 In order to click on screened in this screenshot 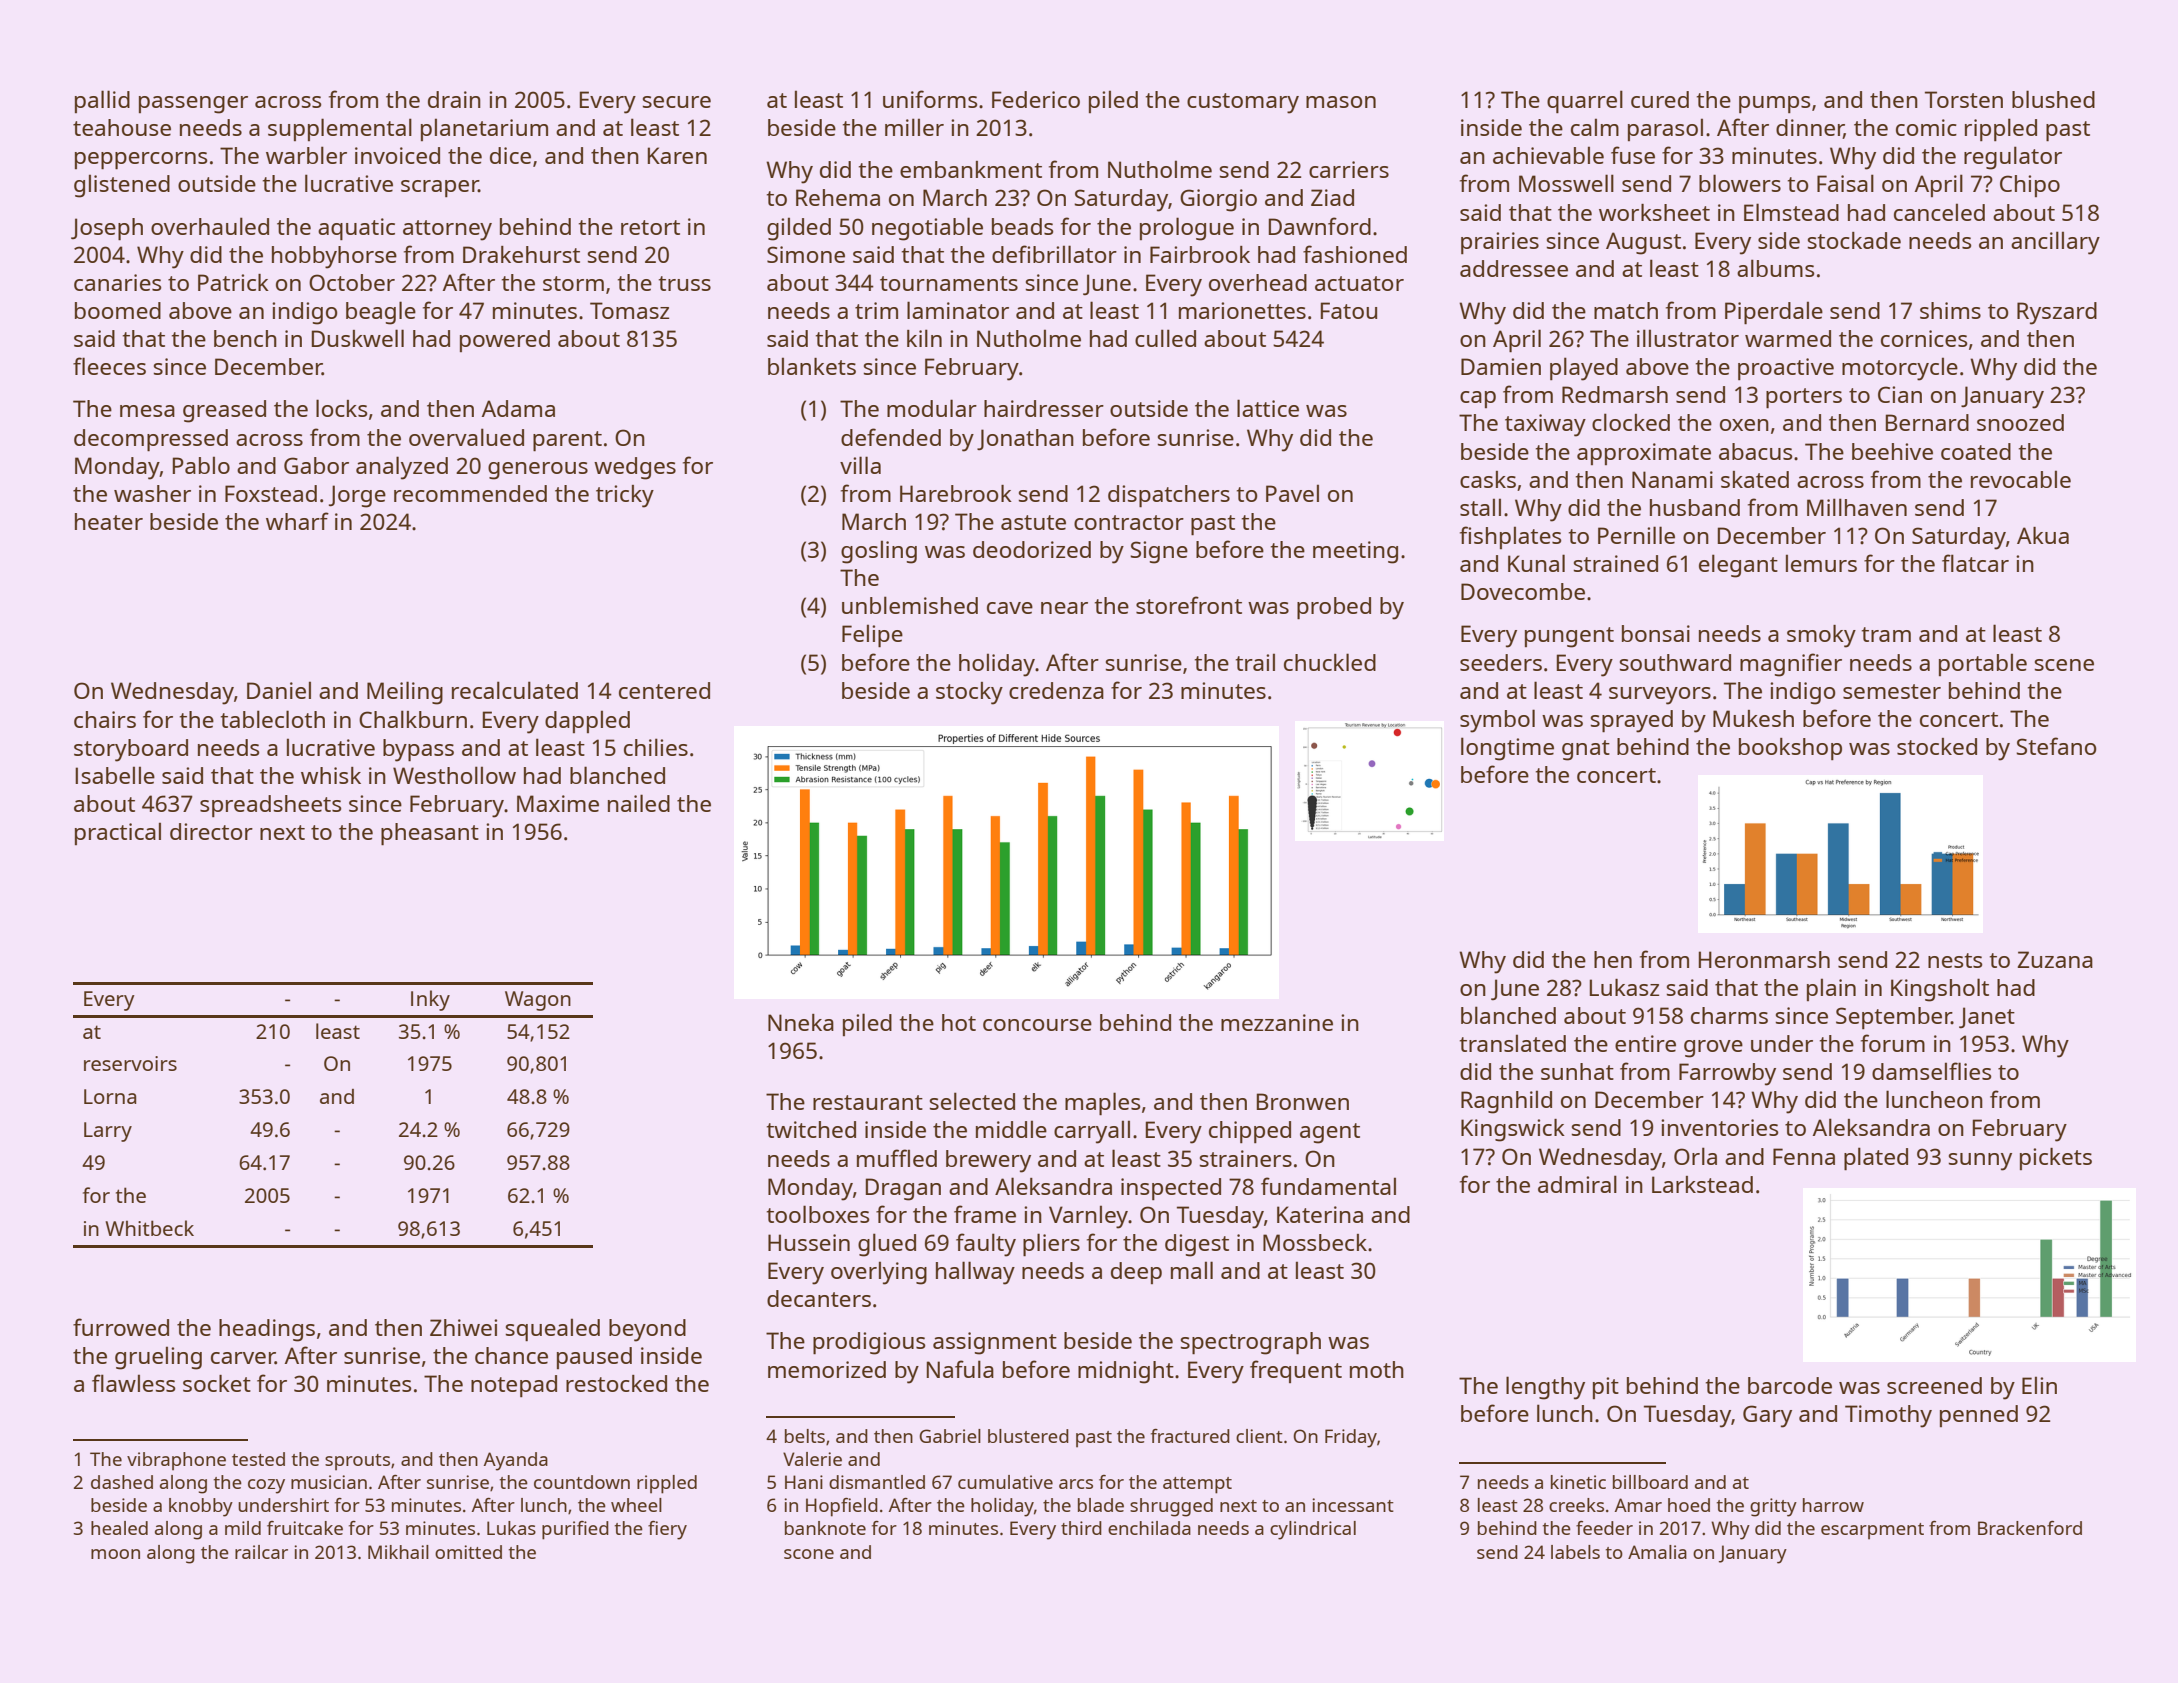, I will do `click(1934, 1385)`.
